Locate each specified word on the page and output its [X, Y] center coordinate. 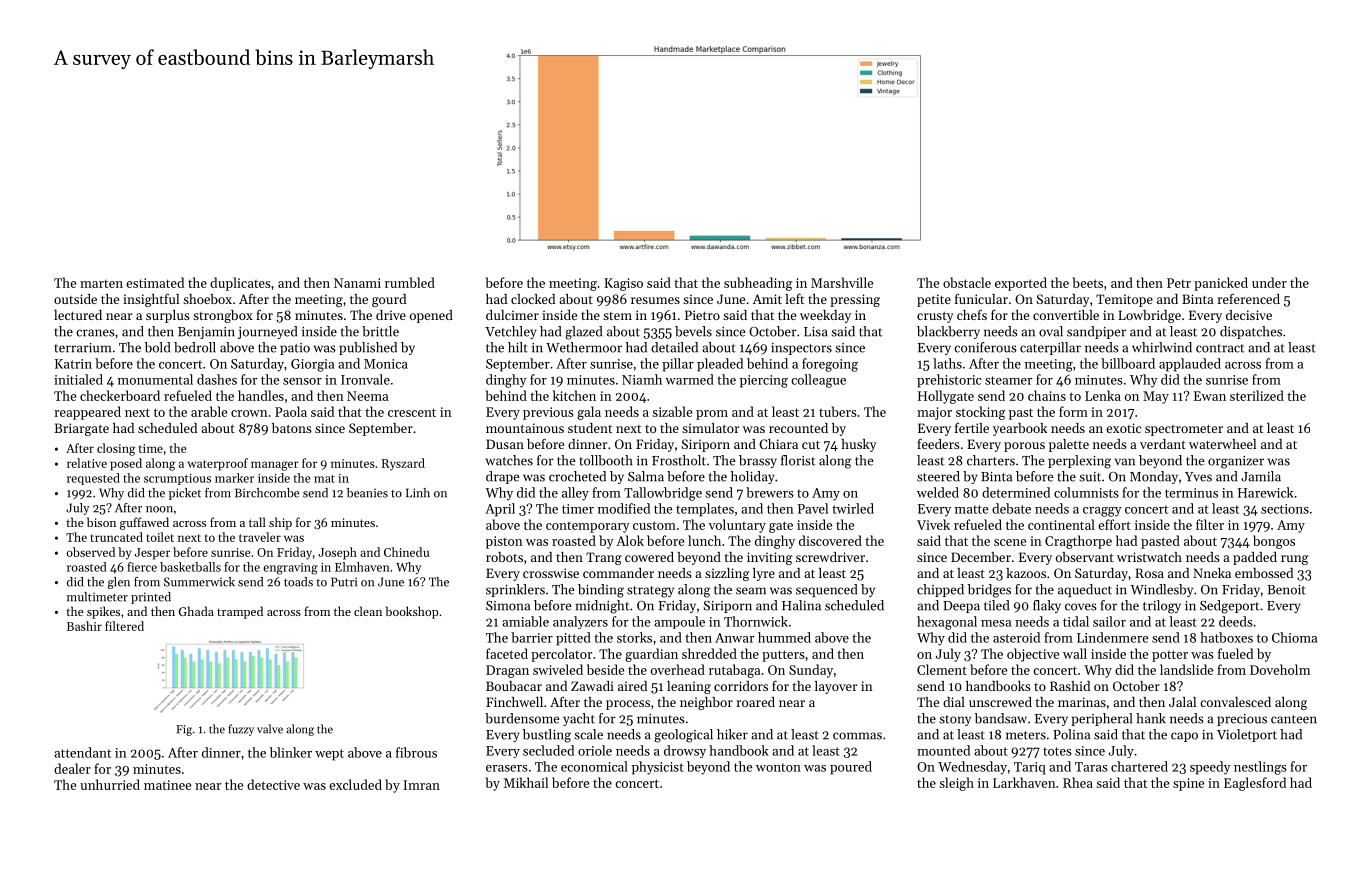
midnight [602, 607]
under [1269, 282]
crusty [935, 317]
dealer [72, 768]
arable [209, 411]
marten [101, 284]
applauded [1190, 365]
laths [947, 363]
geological [683, 736]
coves [1081, 607]
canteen [1294, 719]
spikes [103, 612]
